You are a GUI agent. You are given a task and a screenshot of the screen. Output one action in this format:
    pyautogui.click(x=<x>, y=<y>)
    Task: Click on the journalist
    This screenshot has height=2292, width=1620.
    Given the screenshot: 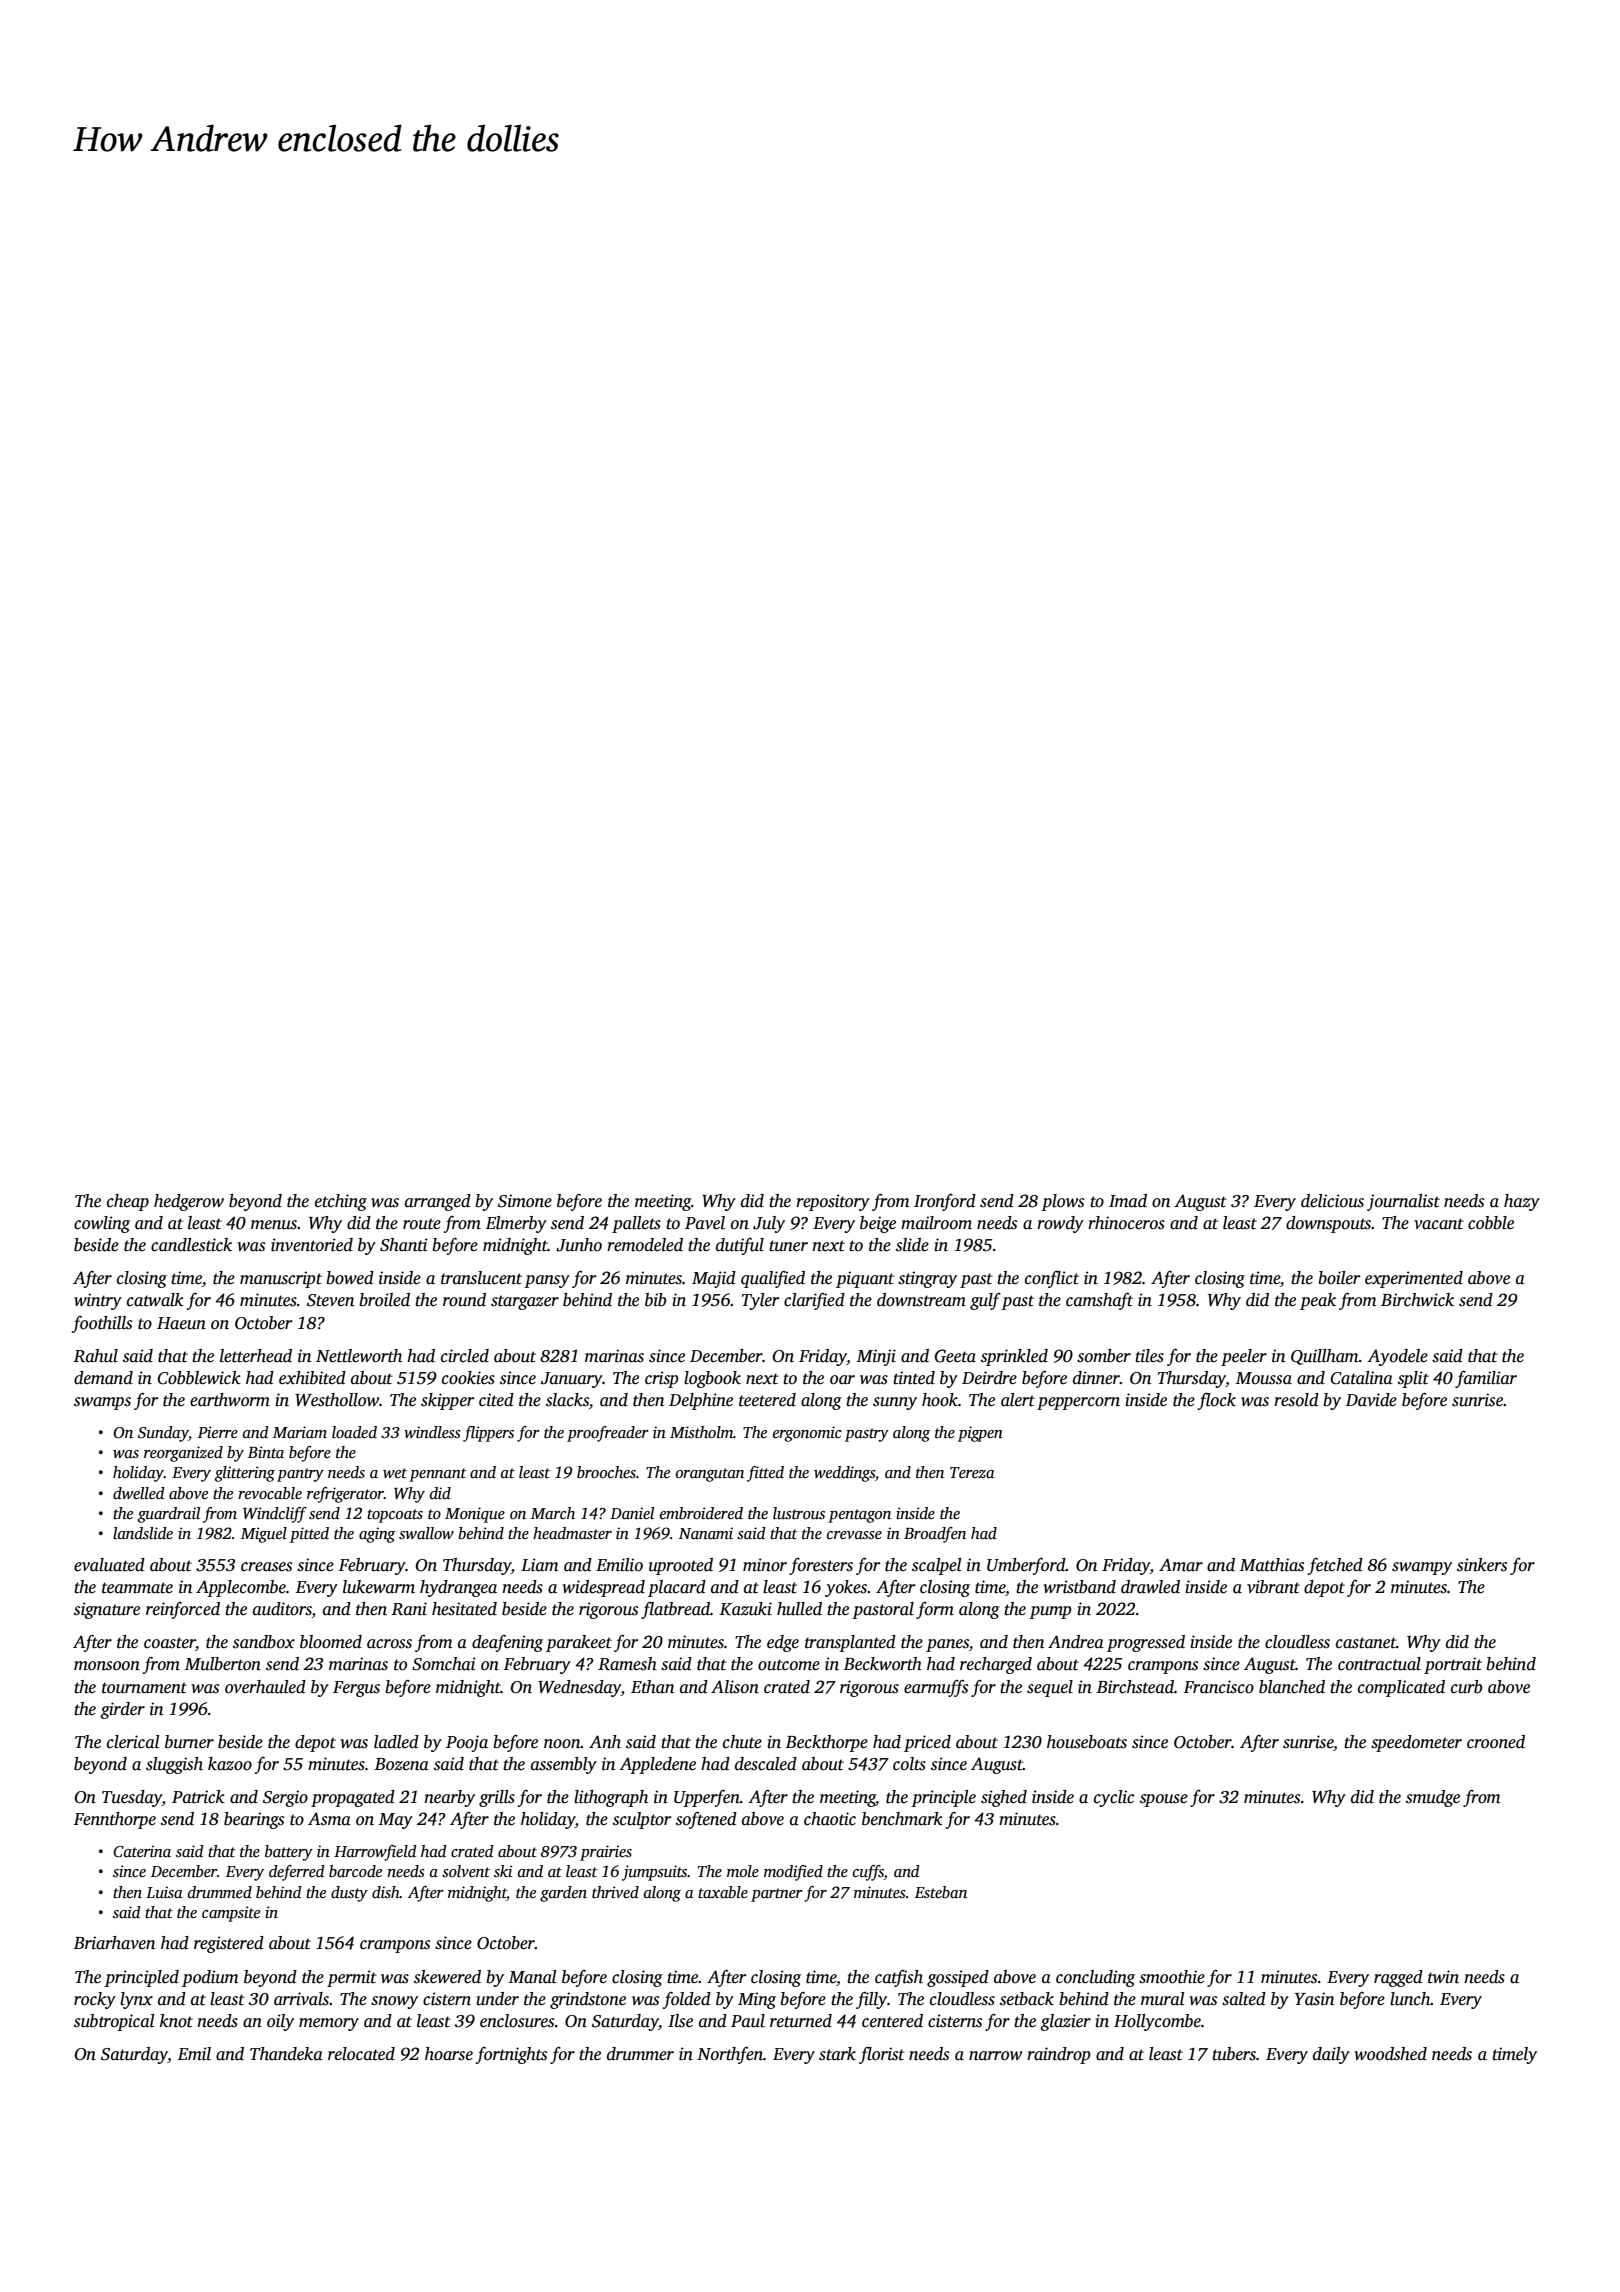 What is the action you would take?
    pyautogui.click(x=1403, y=1202)
